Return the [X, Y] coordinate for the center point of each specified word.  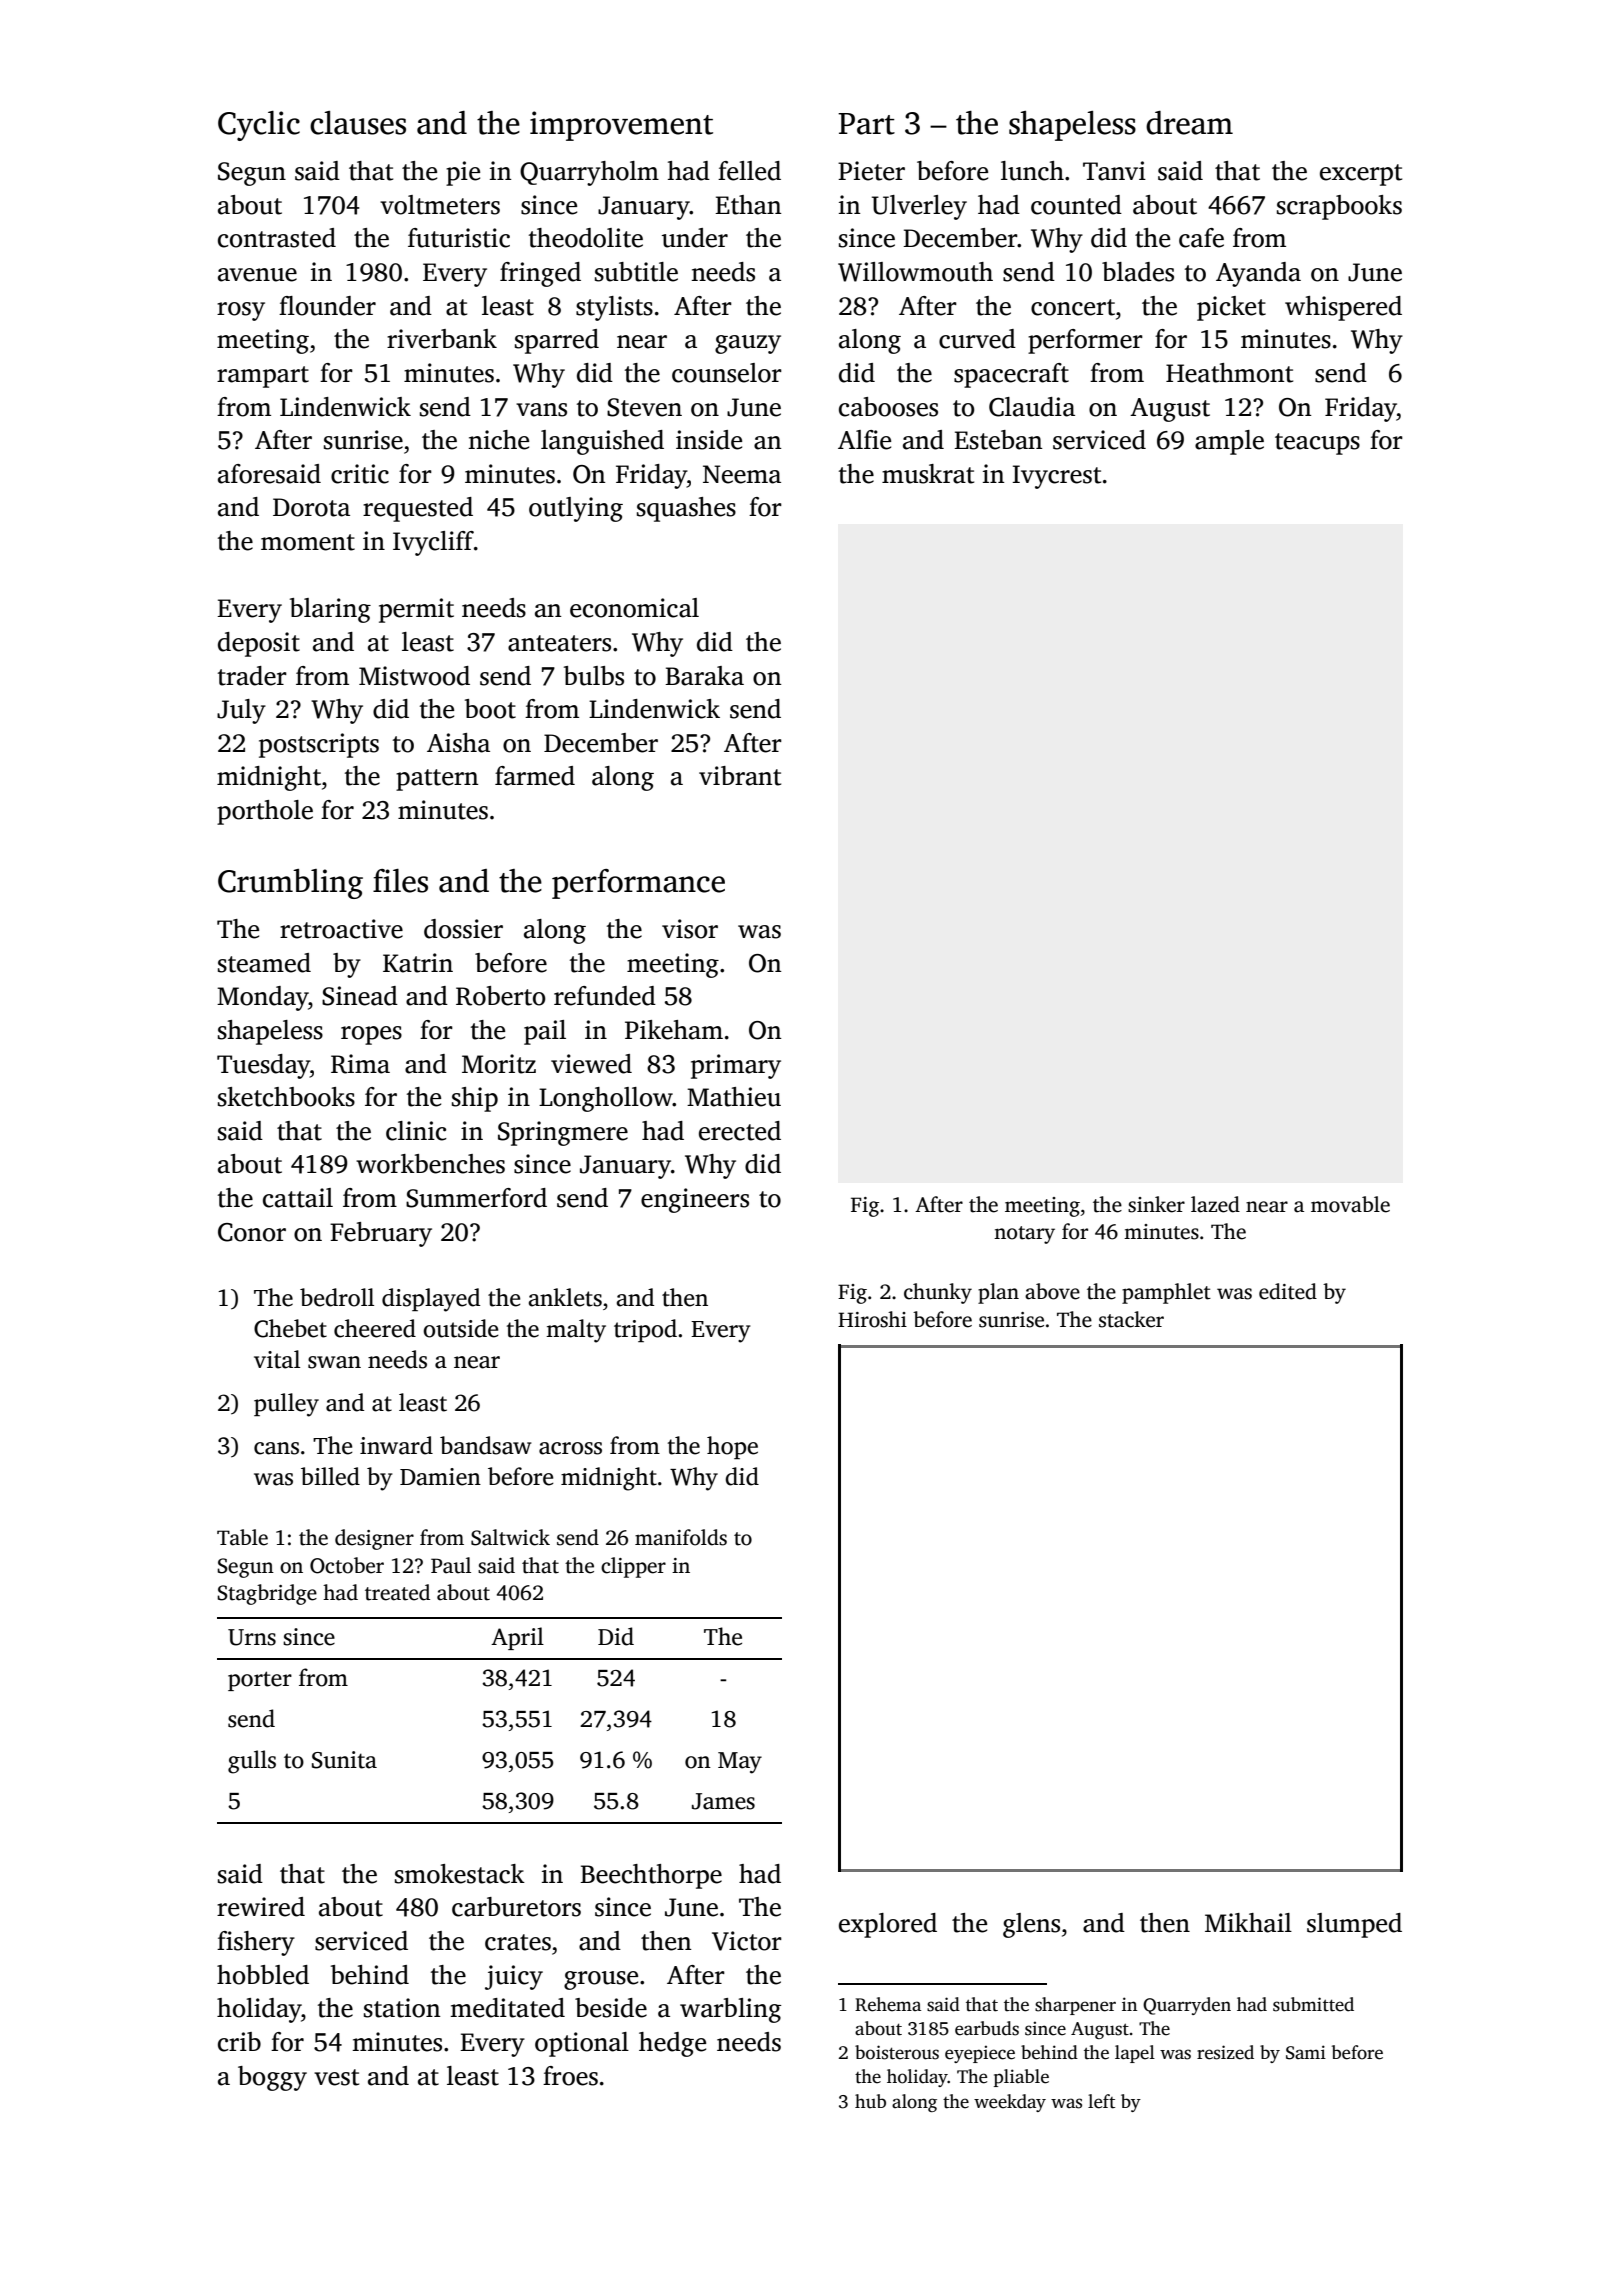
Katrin [418, 963]
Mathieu [734, 1097]
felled [749, 171]
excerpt [1361, 175]
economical [634, 608]
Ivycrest [1057, 477]
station [402, 2008]
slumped [1354, 1925]
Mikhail [1248, 1923]
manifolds [681, 1537]
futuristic [459, 238]
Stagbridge [267, 1594]
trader [252, 676]
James [723, 1801]
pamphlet [1166, 1293]
